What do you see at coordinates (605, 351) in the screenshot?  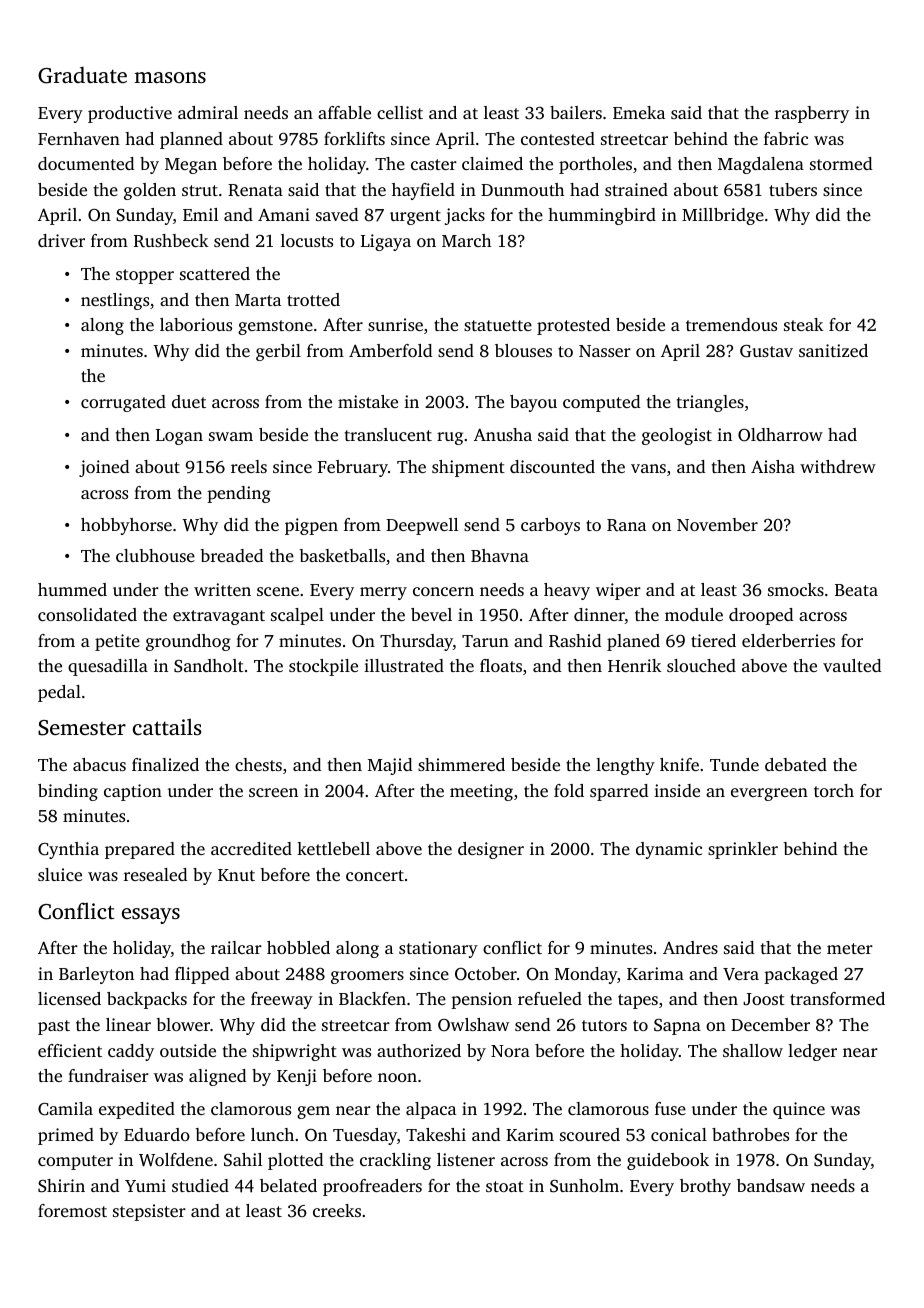 I see `Nasser` at bounding box center [605, 351].
